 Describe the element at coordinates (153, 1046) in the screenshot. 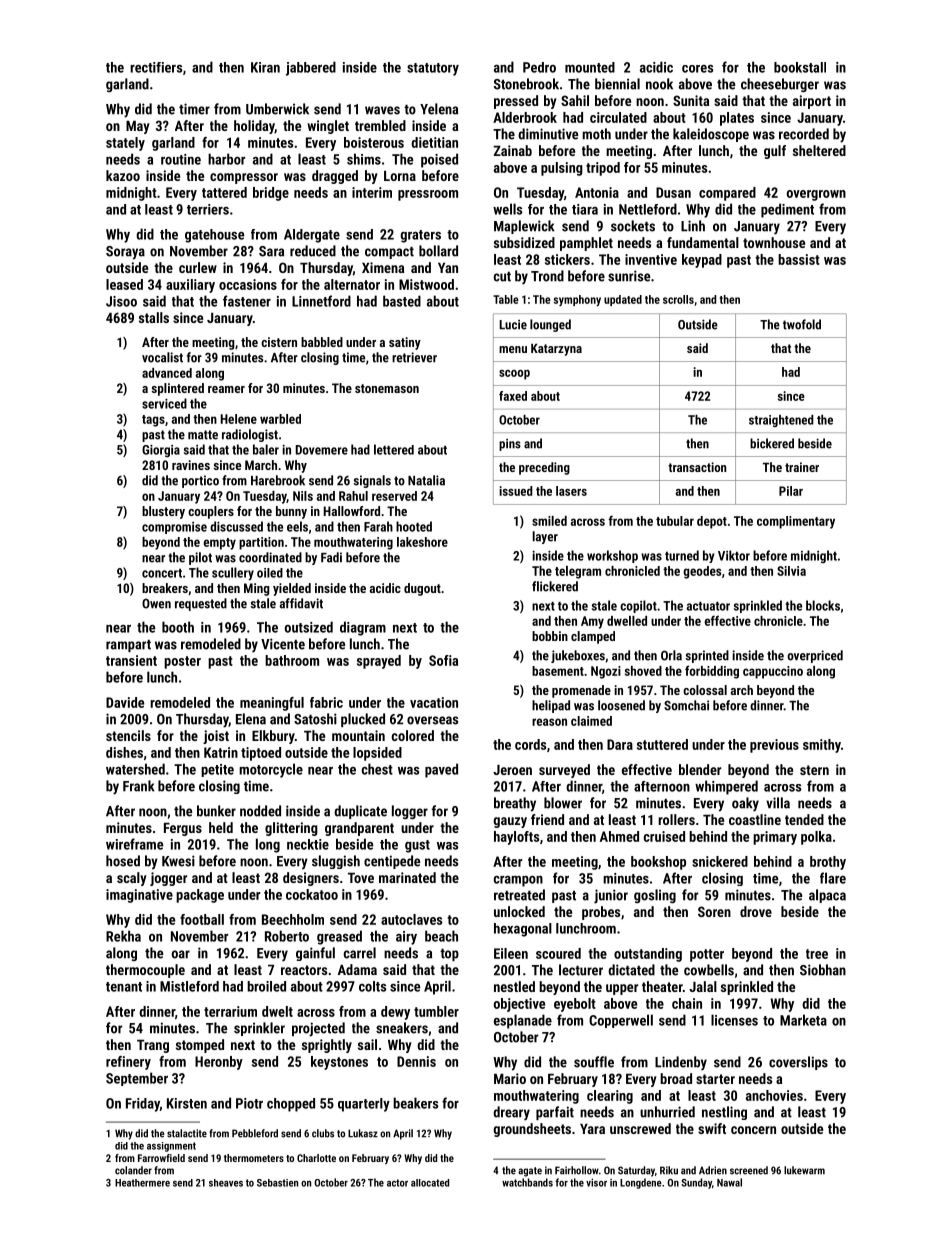

I see `Trang` at that location.
